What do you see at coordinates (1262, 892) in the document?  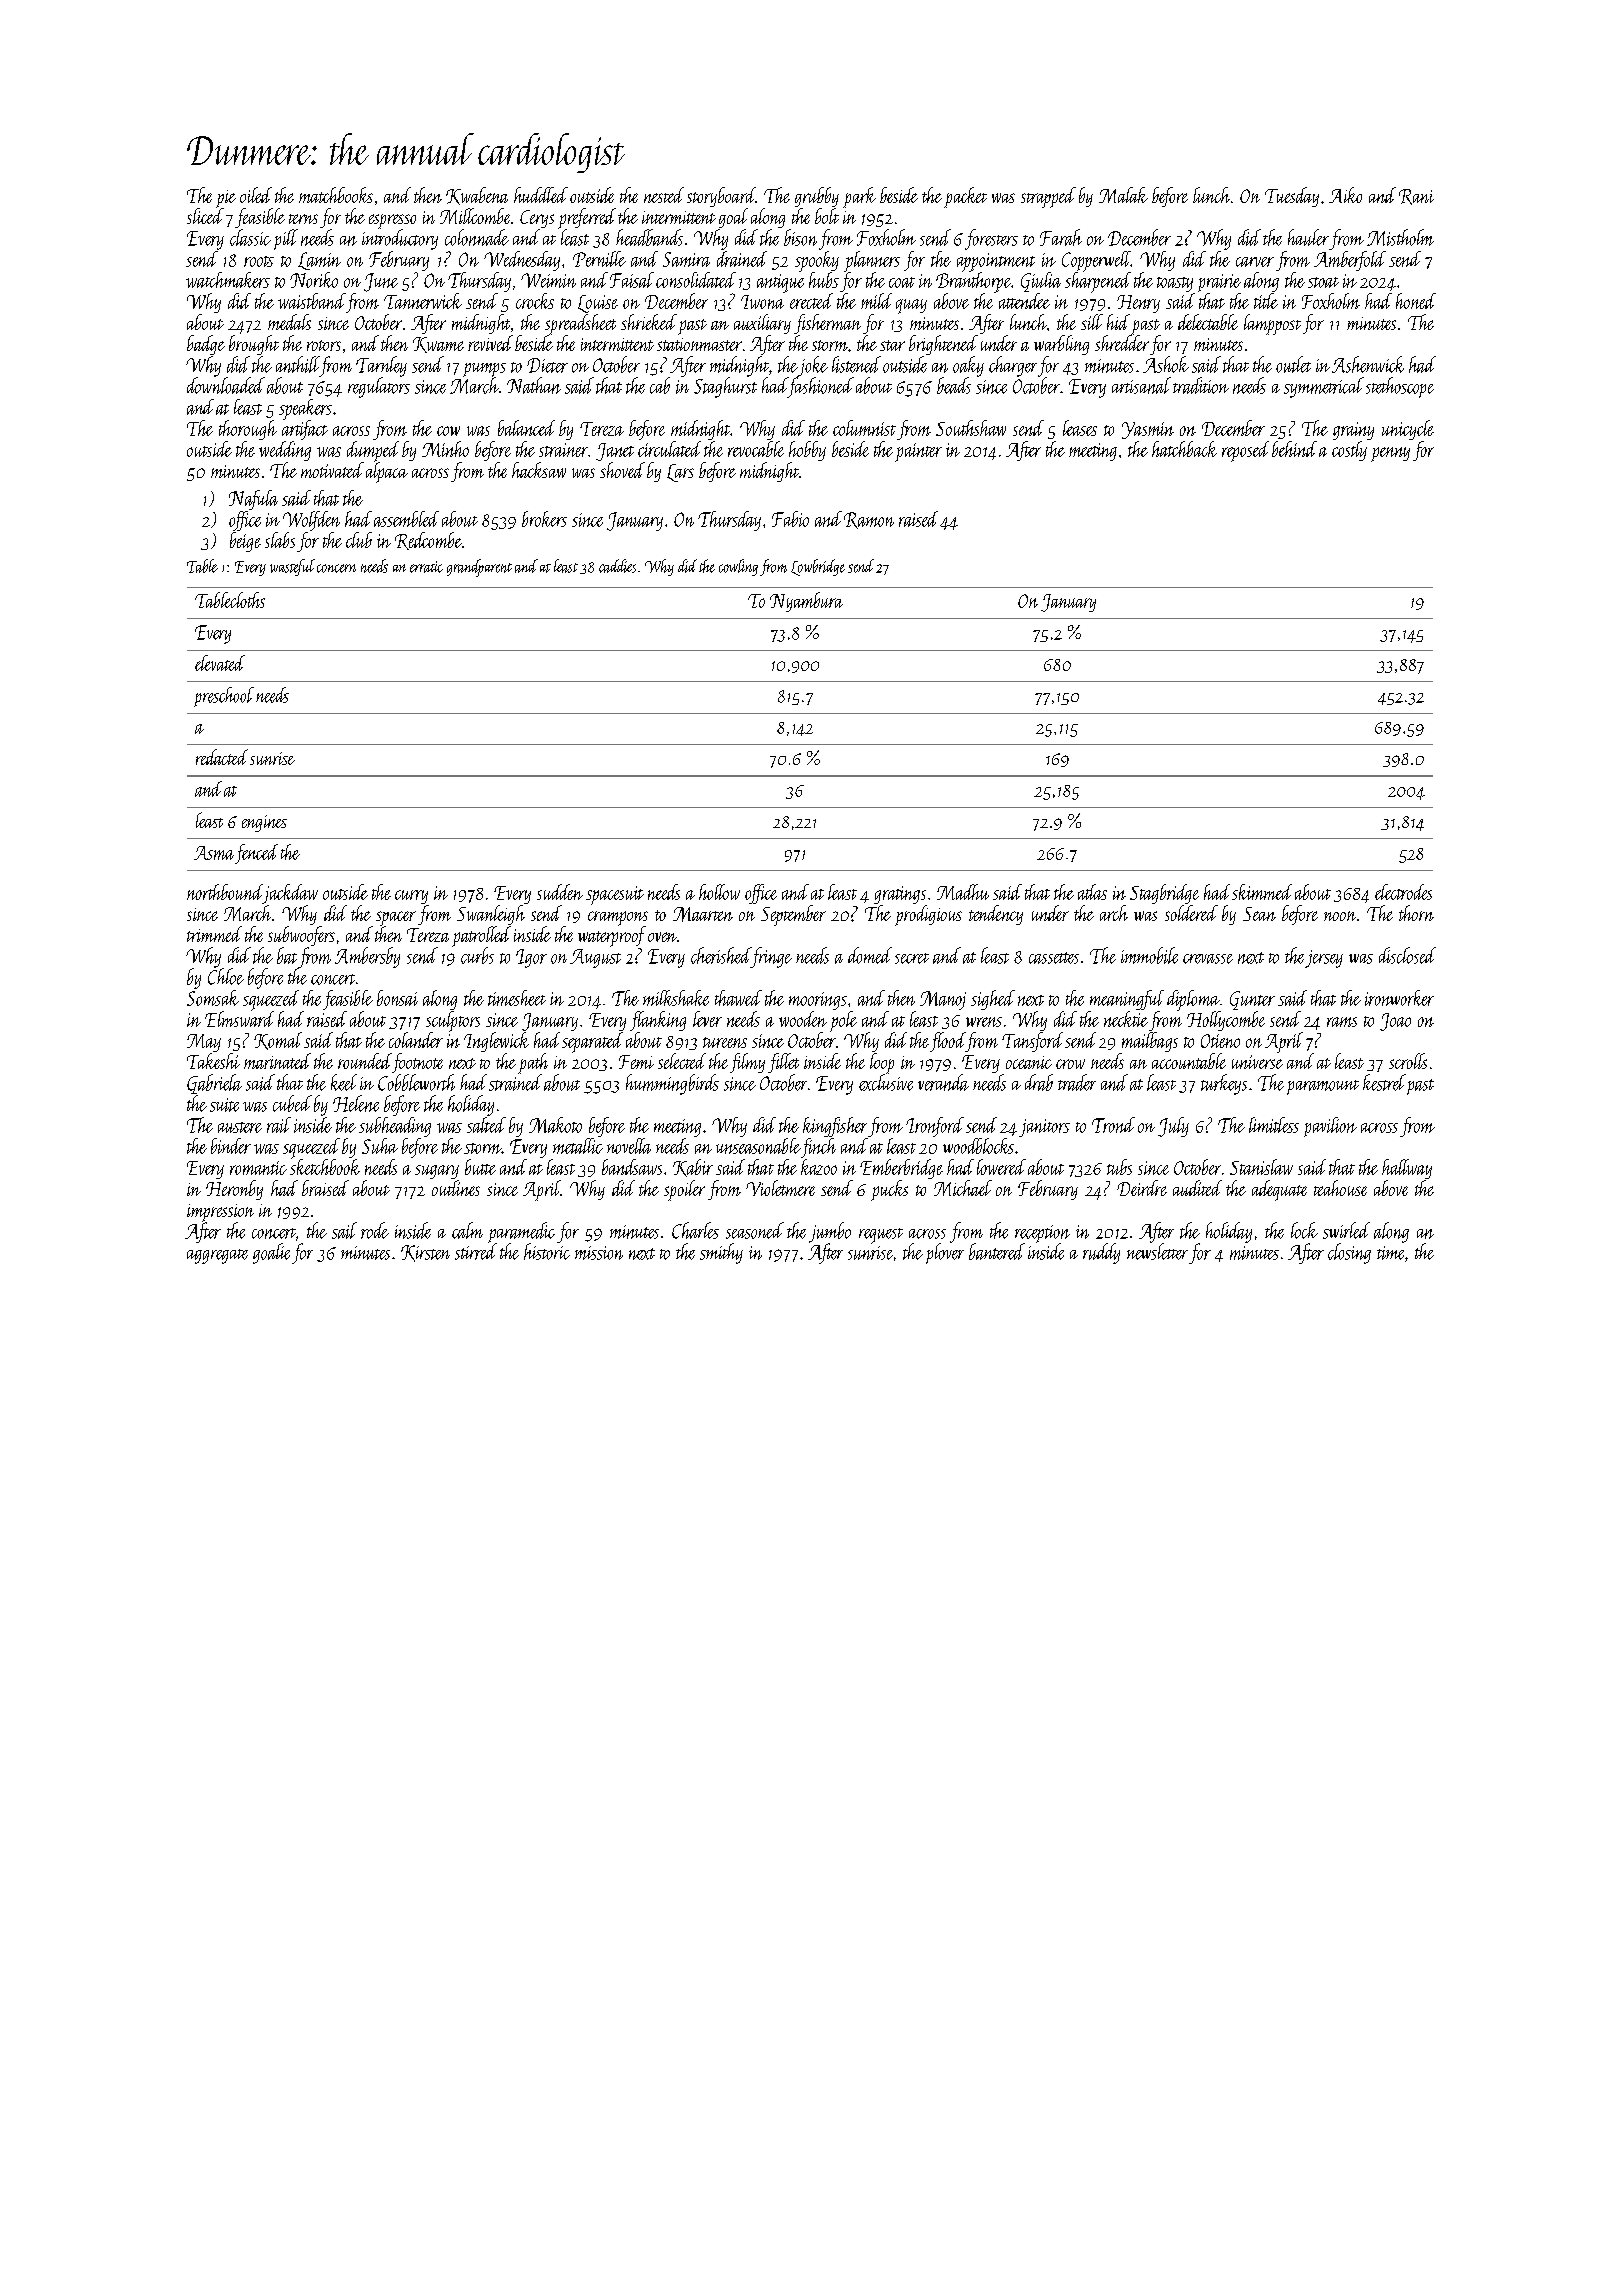 I see `skimmed` at bounding box center [1262, 892].
